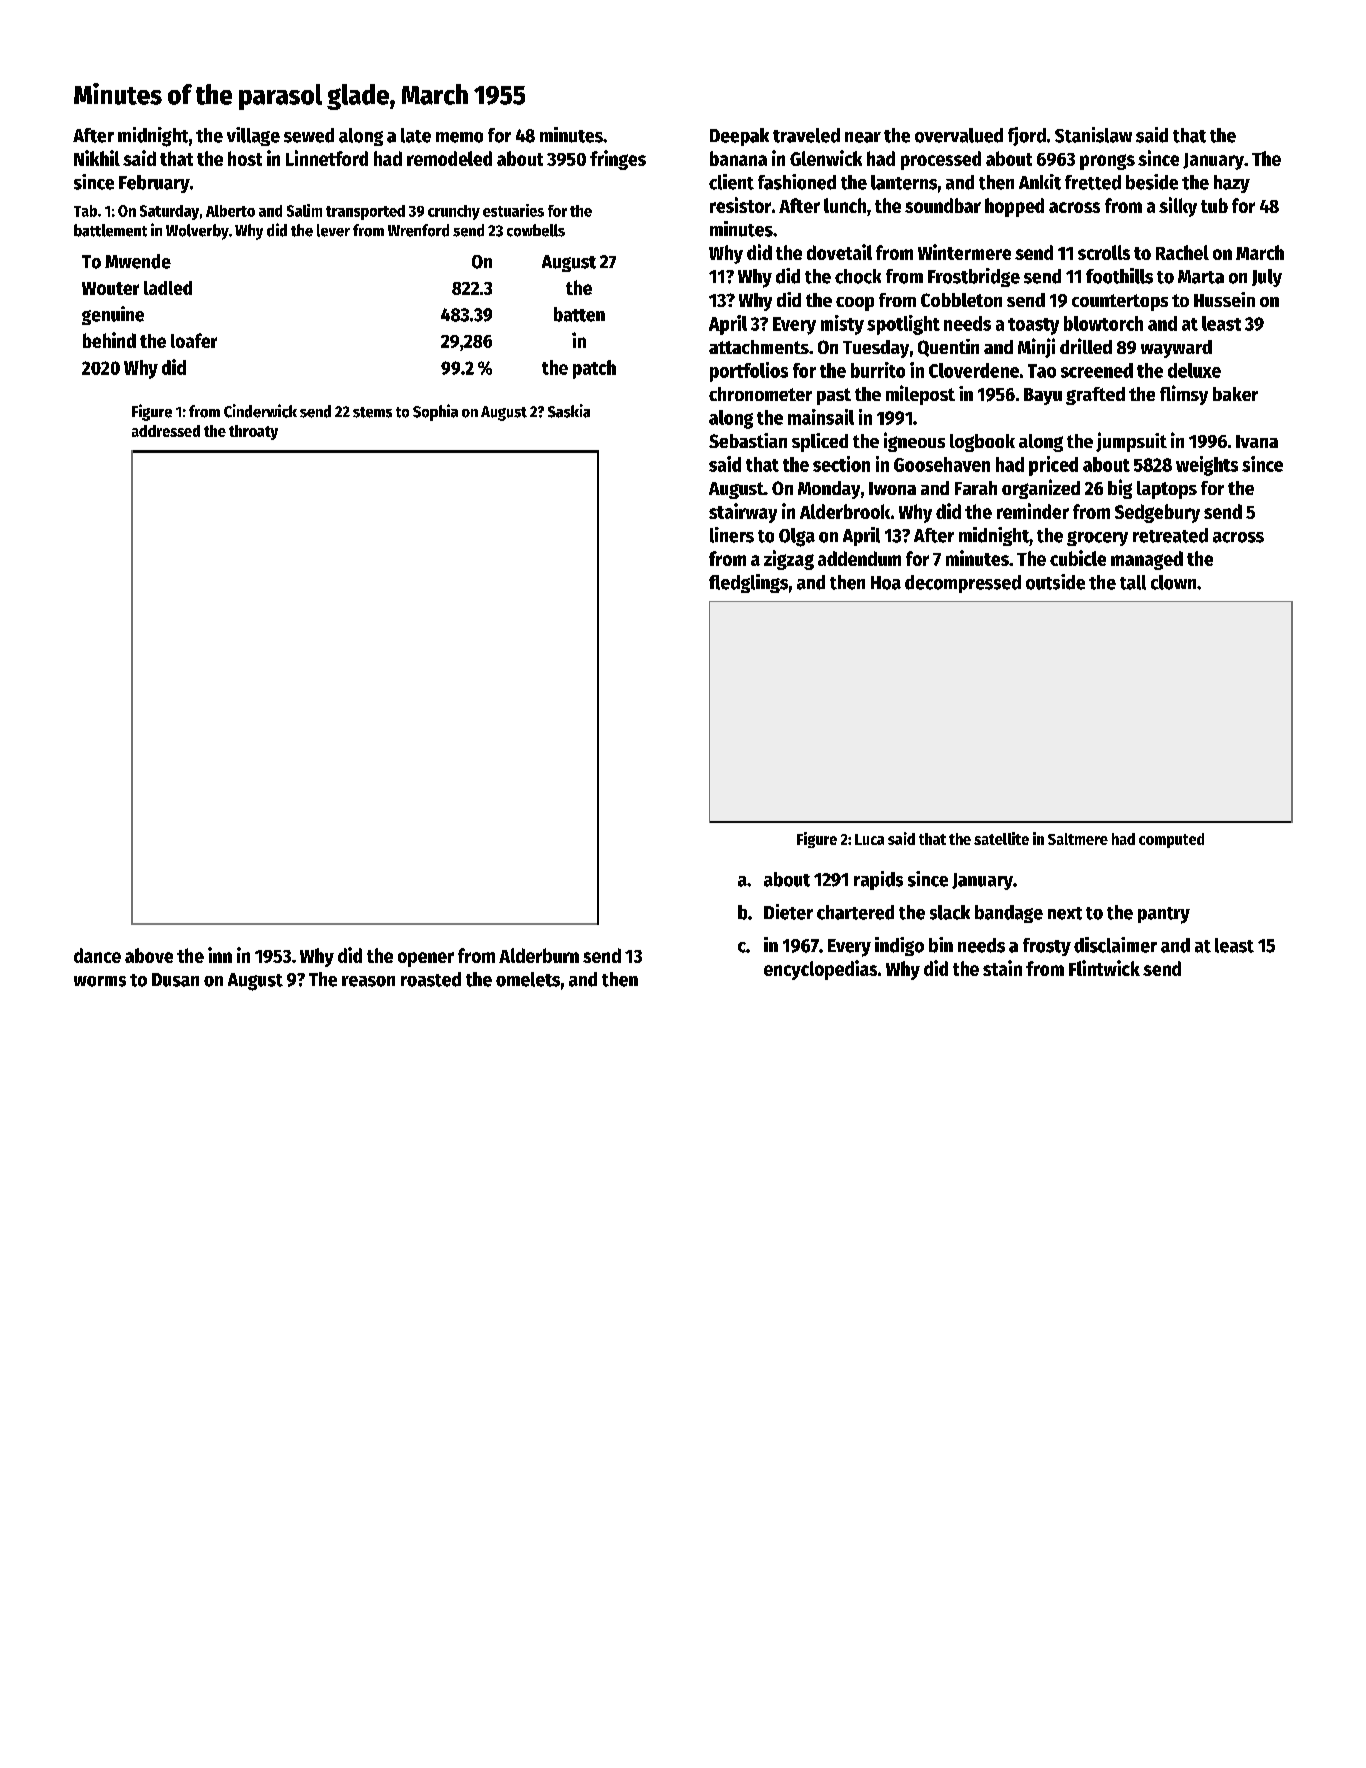 The image size is (1366, 1768). I want to click on processed, so click(941, 160).
